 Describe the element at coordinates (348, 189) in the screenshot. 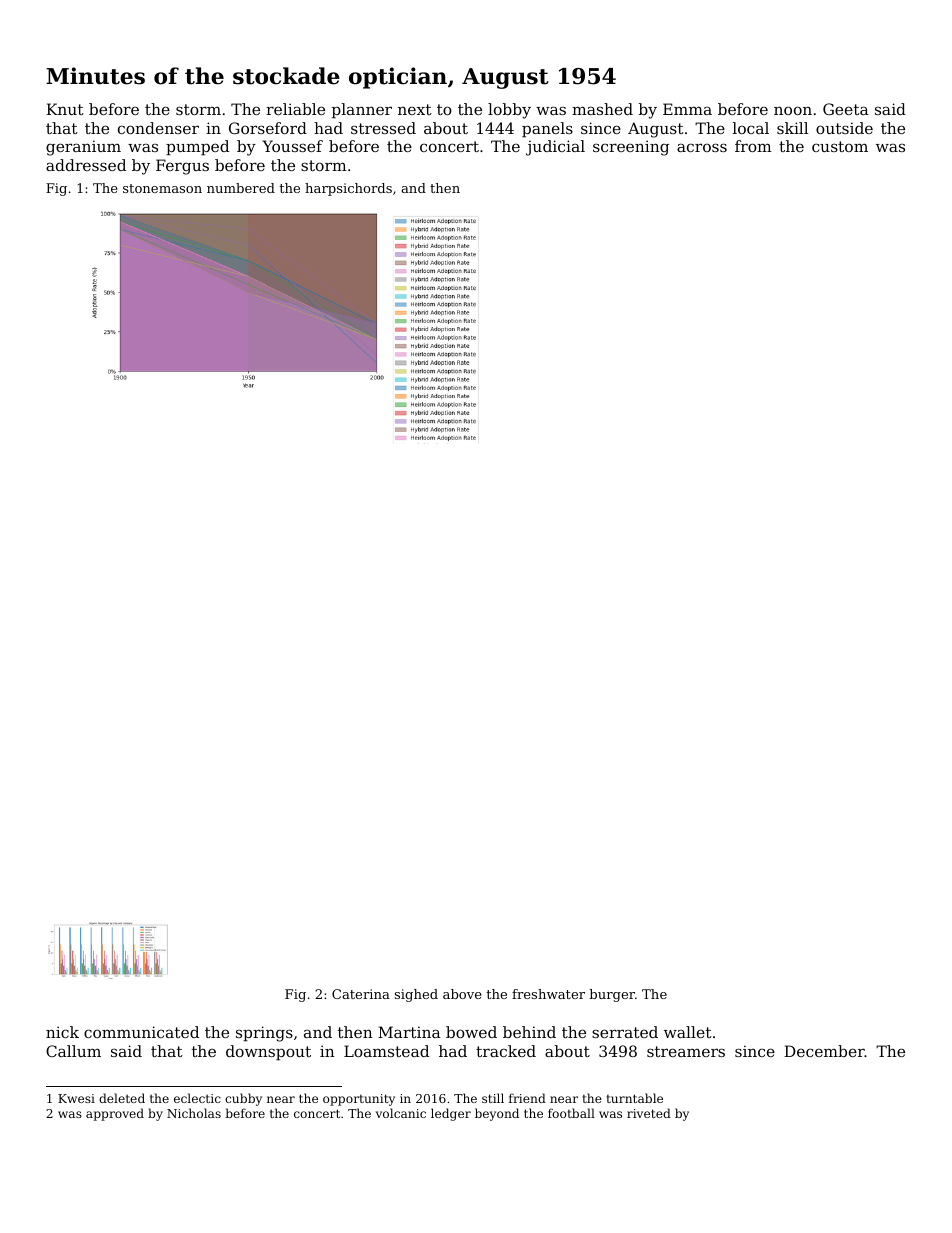

I see `harpsichords` at that location.
